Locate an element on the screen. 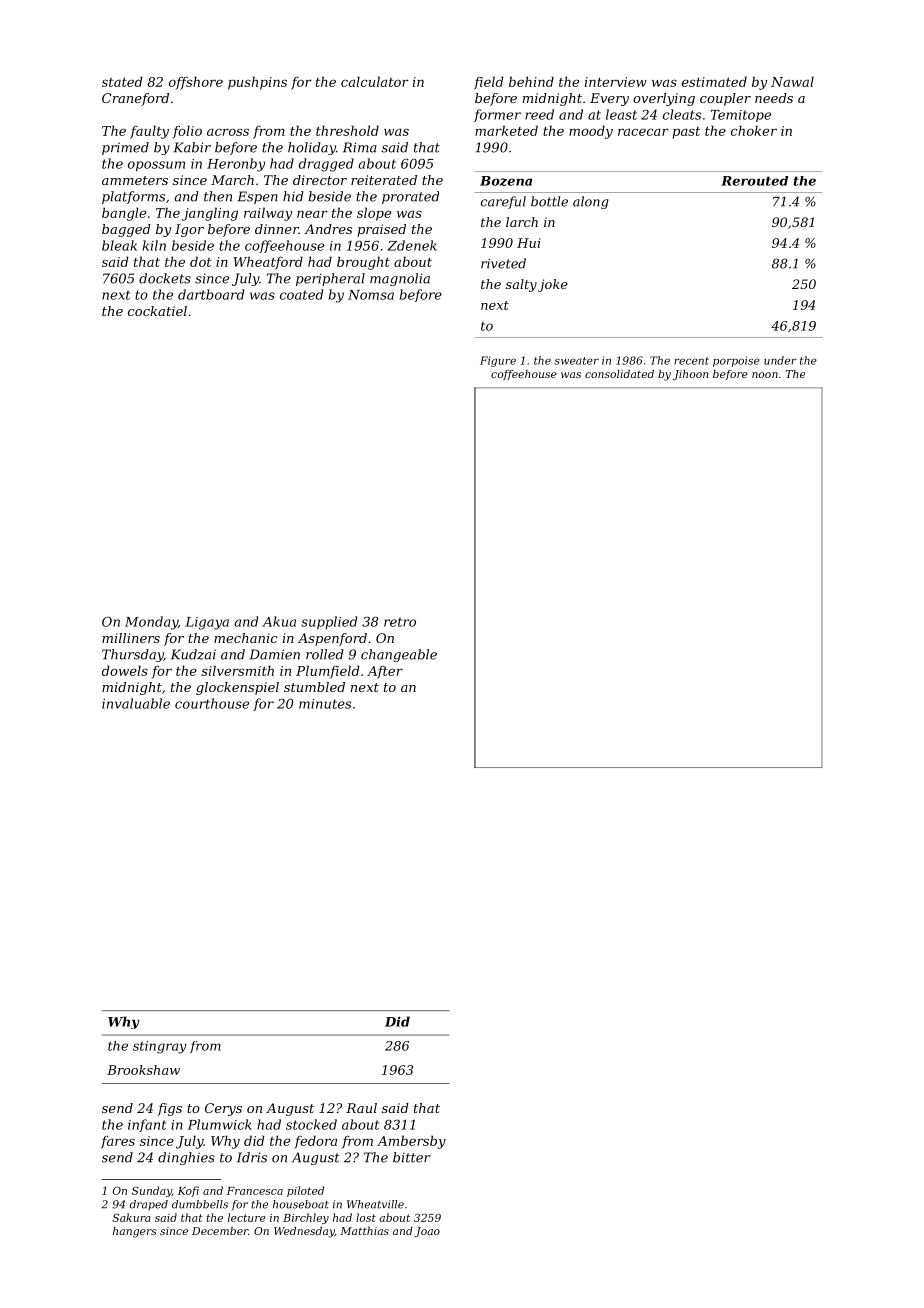 The image size is (924, 1308). Craneford is located at coordinates (135, 99).
